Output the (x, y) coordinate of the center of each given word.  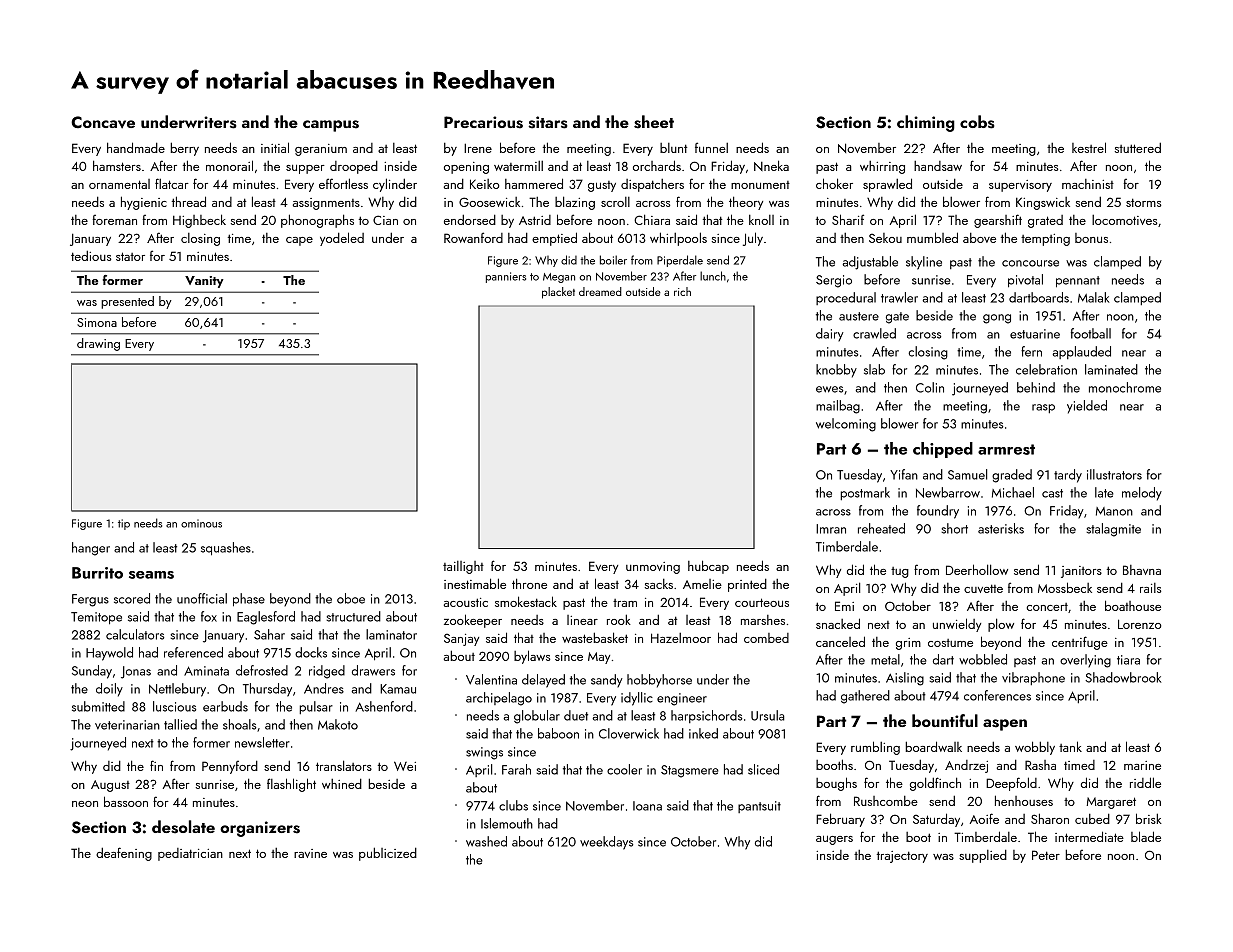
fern (1031, 351)
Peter (1046, 855)
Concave (103, 122)
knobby (836, 371)
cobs (977, 122)
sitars (548, 122)
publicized (388, 854)
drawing (98, 344)
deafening (124, 854)
